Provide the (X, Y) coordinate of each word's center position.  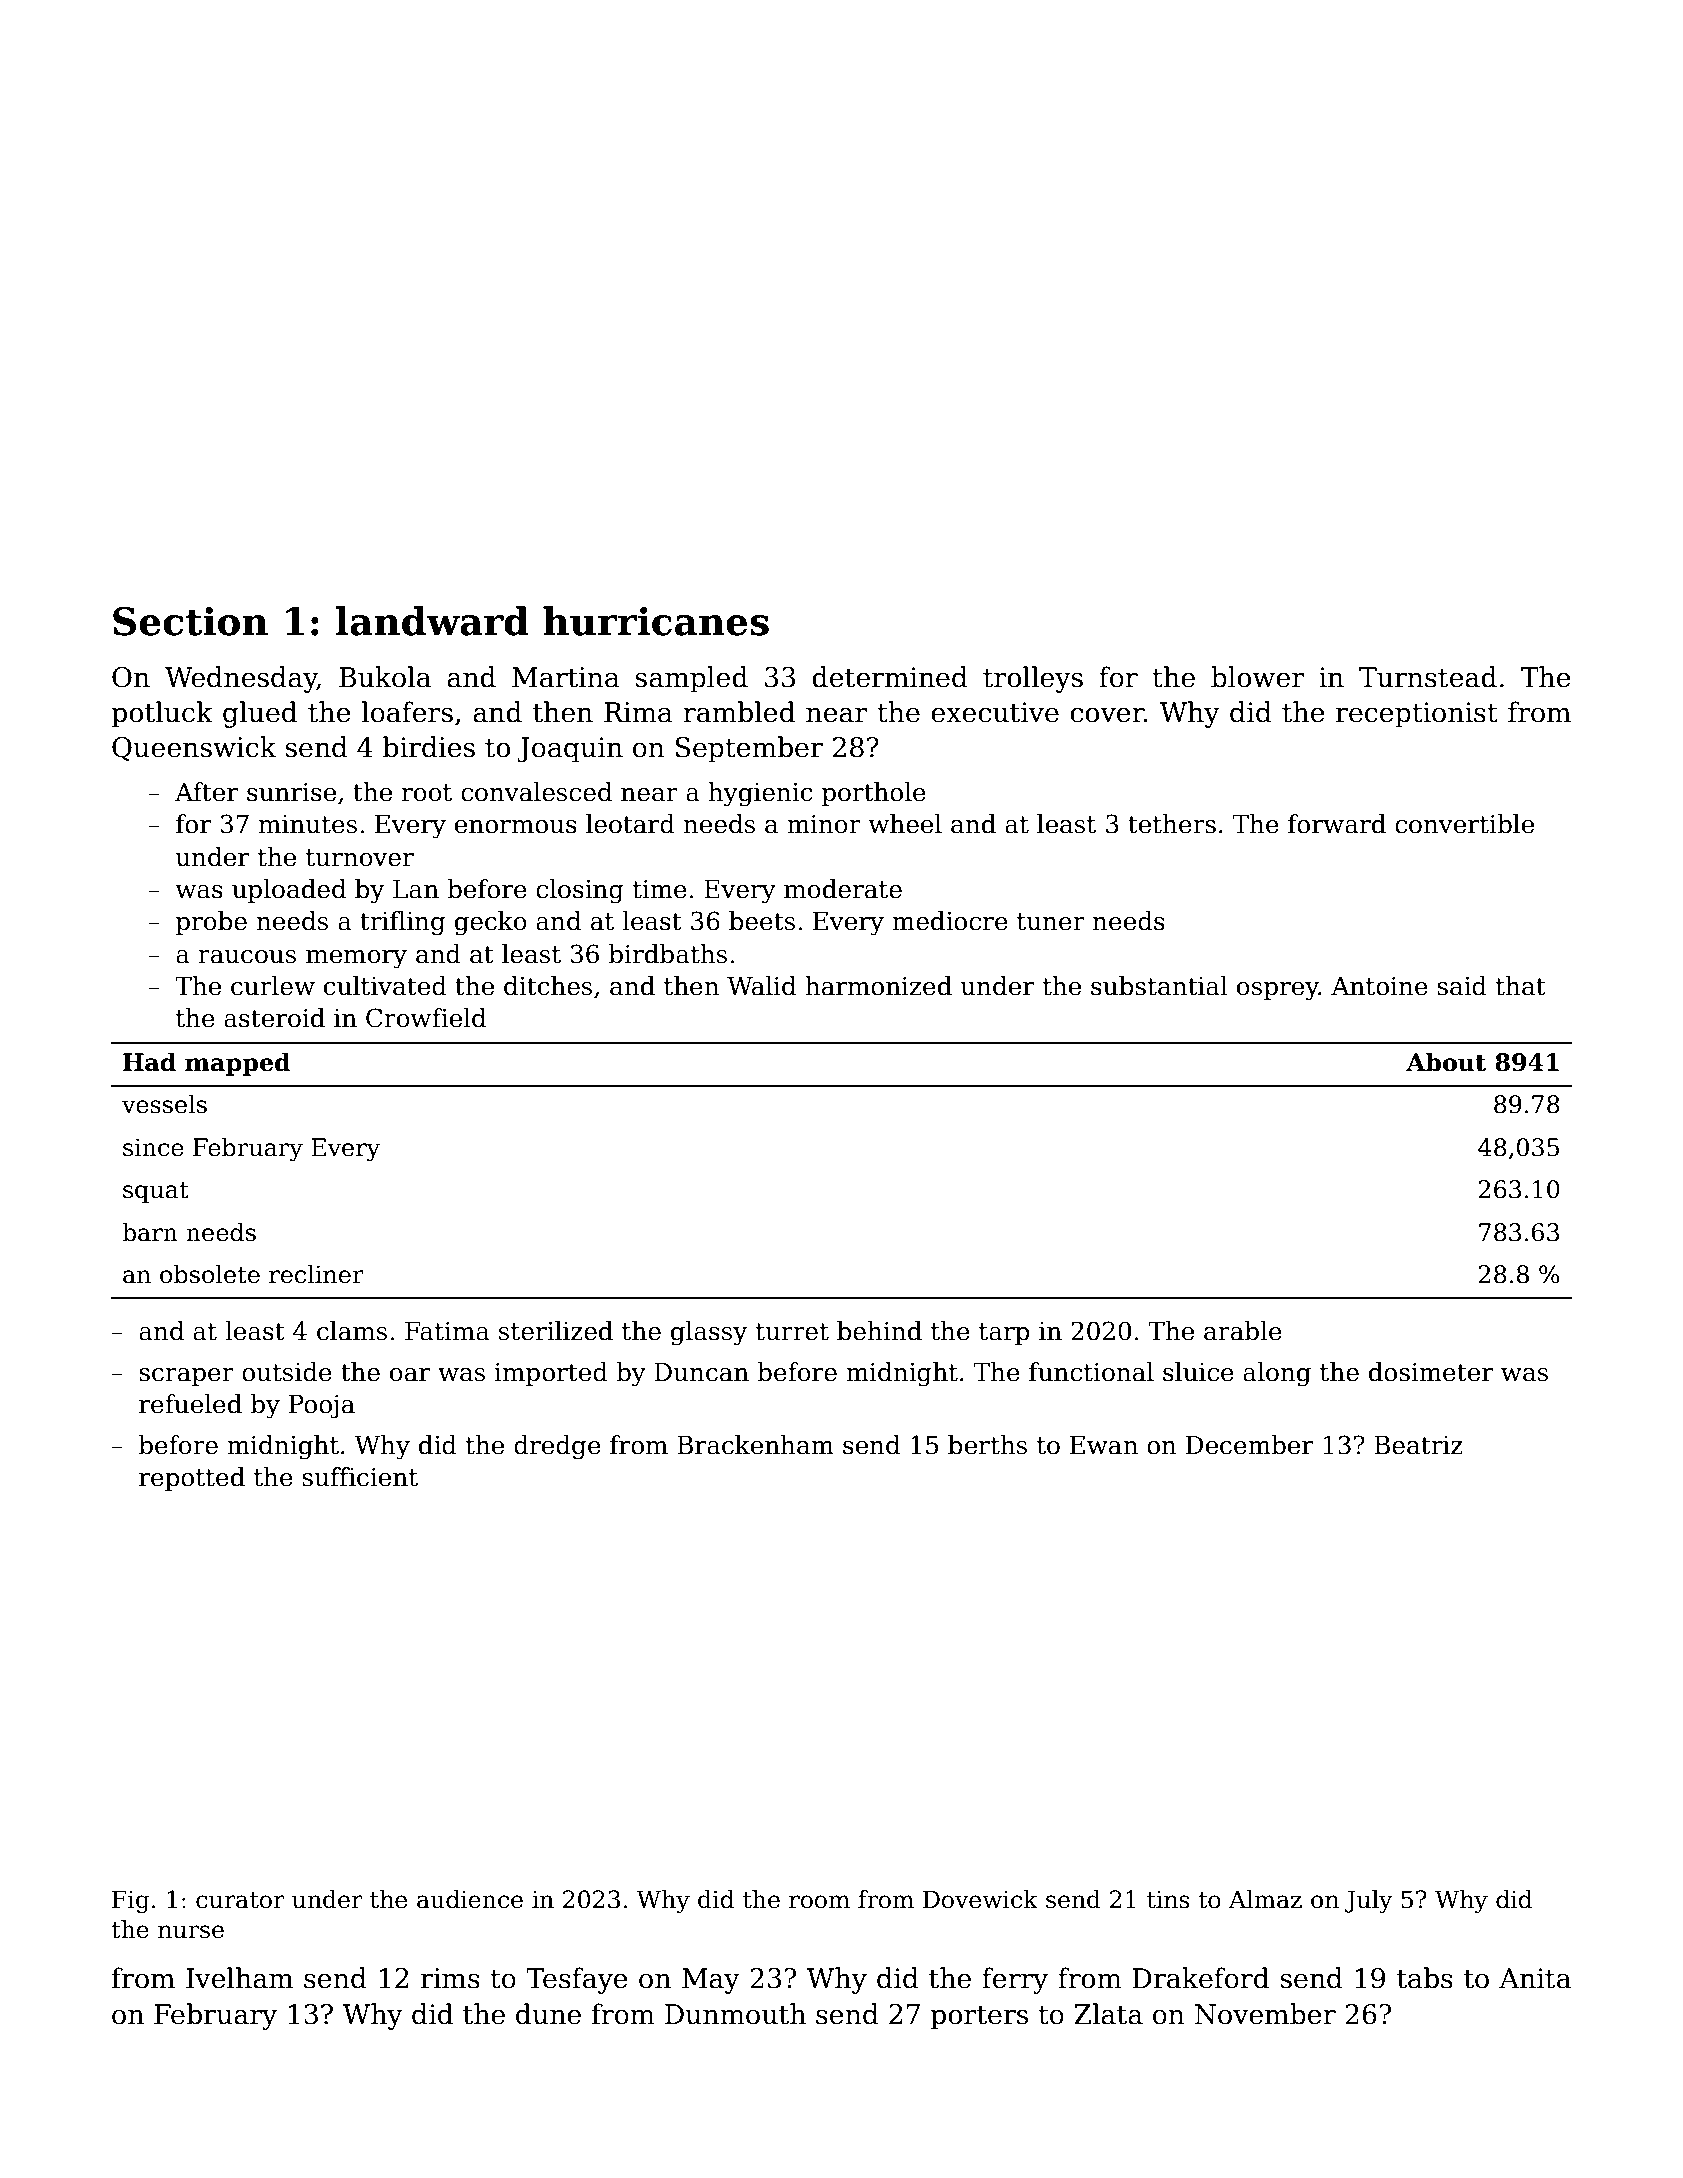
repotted (192, 1479)
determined (890, 677)
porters (979, 2018)
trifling (402, 923)
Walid (761, 986)
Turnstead (1428, 677)
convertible (1464, 824)
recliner (316, 1274)
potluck (162, 714)
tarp (1004, 1334)
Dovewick (980, 1899)
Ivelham (239, 1978)
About (1446, 1062)
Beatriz (1418, 1445)
